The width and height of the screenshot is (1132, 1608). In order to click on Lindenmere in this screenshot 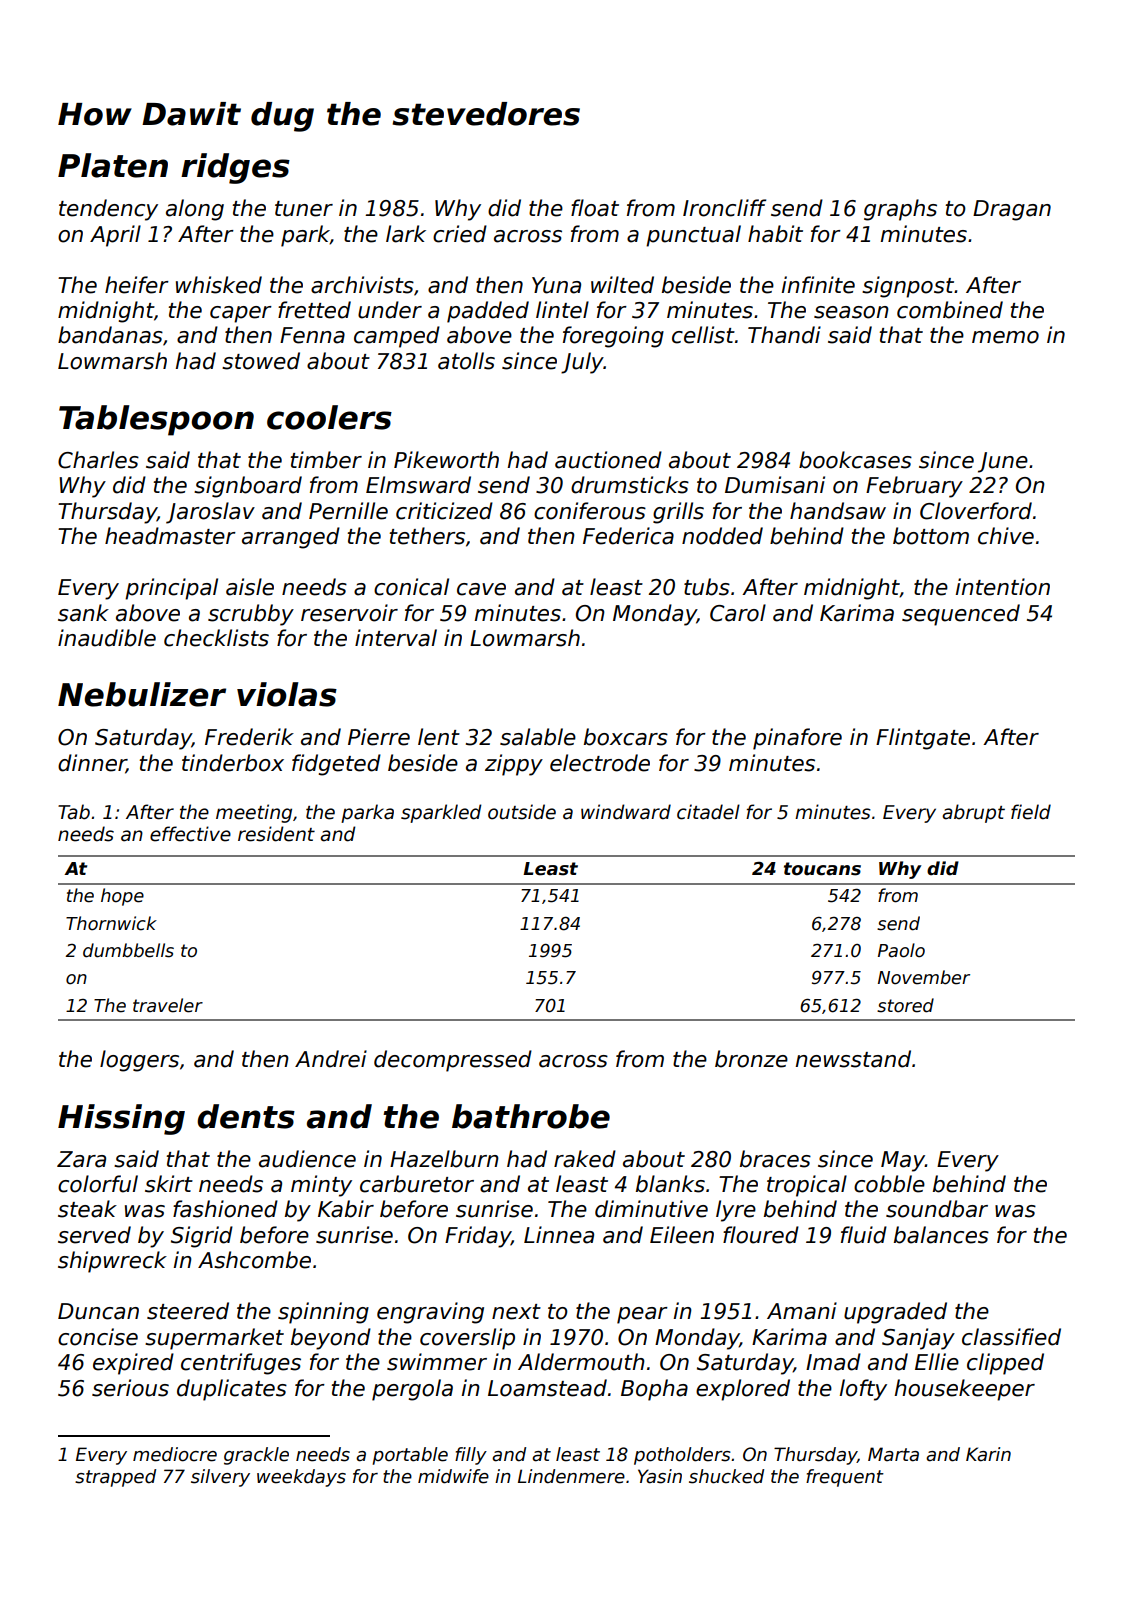, I will do `click(571, 1476)`.
